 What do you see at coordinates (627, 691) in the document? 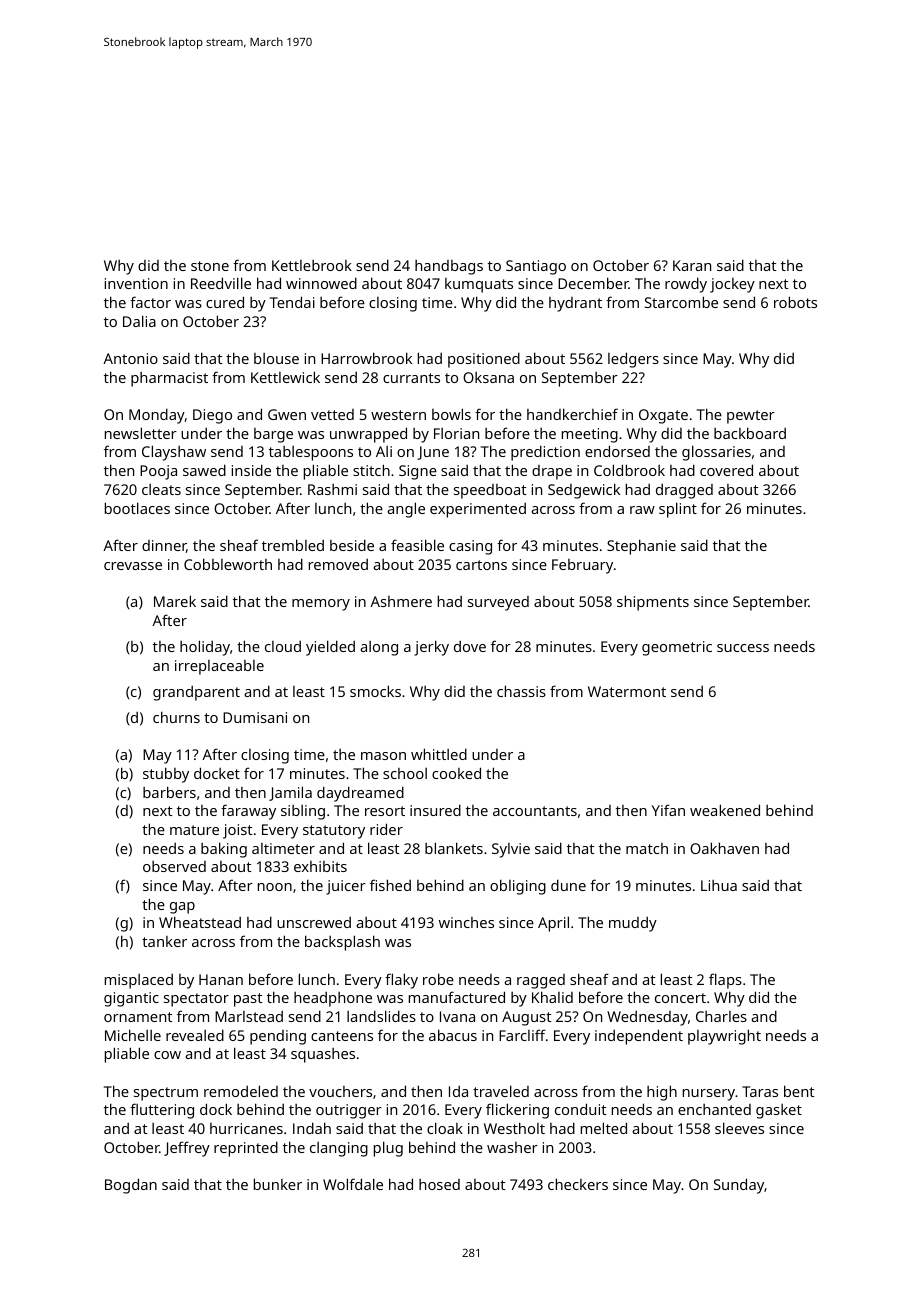
I see `Watermont` at bounding box center [627, 691].
